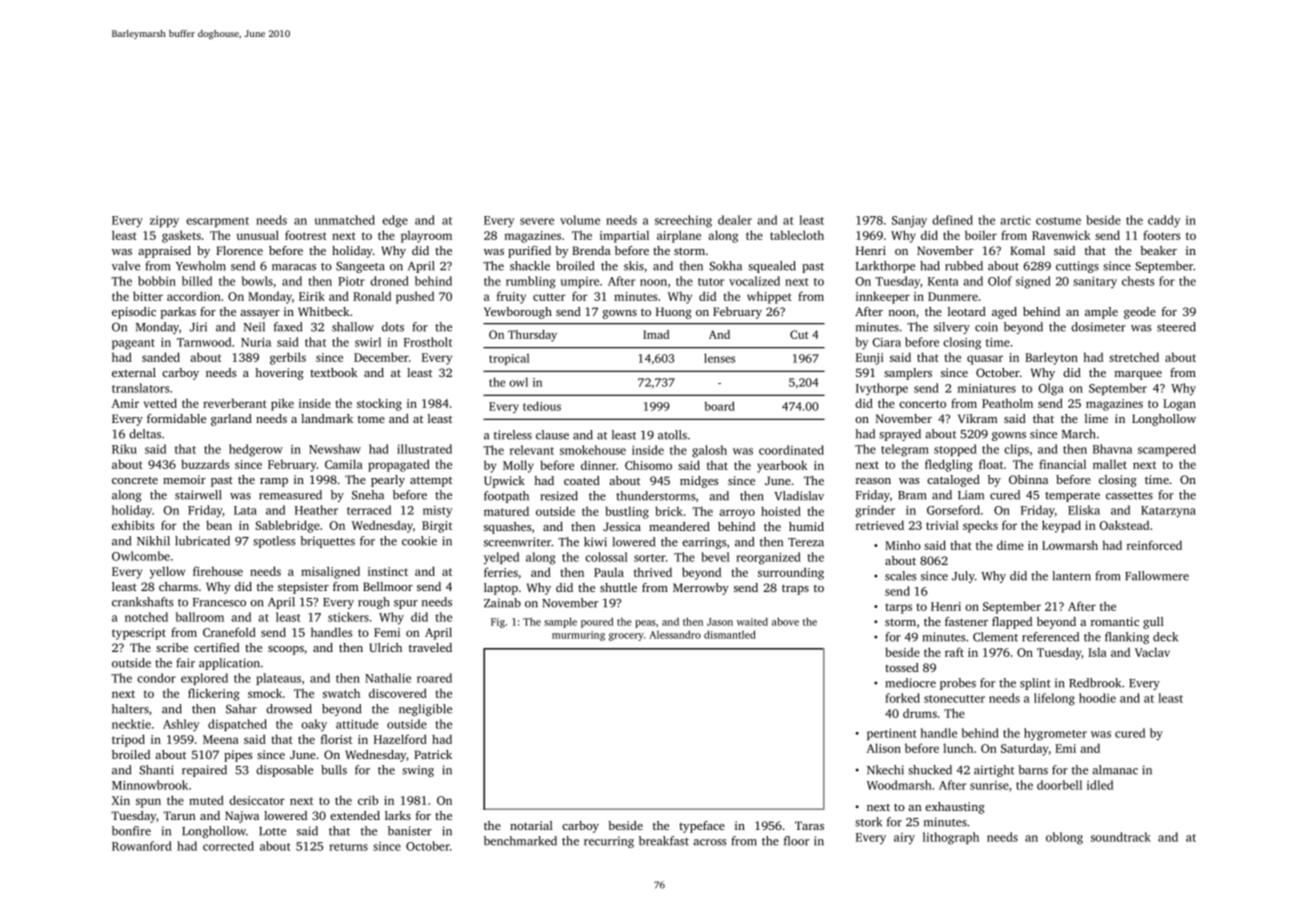 This image has width=1308, height=924. What do you see at coordinates (388, 571) in the image?
I see `instinct` at bounding box center [388, 571].
